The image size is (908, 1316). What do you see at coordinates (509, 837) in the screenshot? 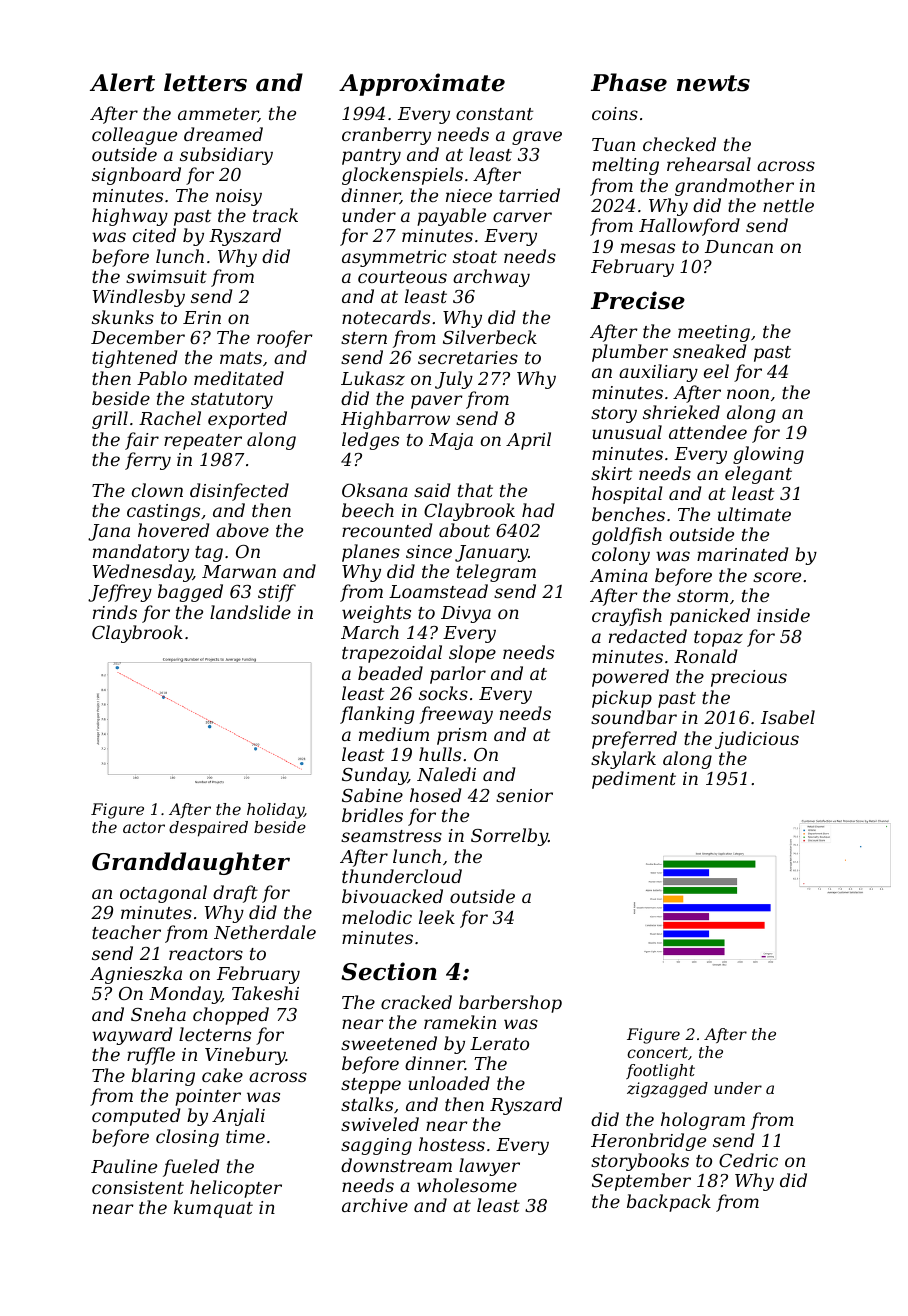
I see `Sorrelby` at bounding box center [509, 837].
